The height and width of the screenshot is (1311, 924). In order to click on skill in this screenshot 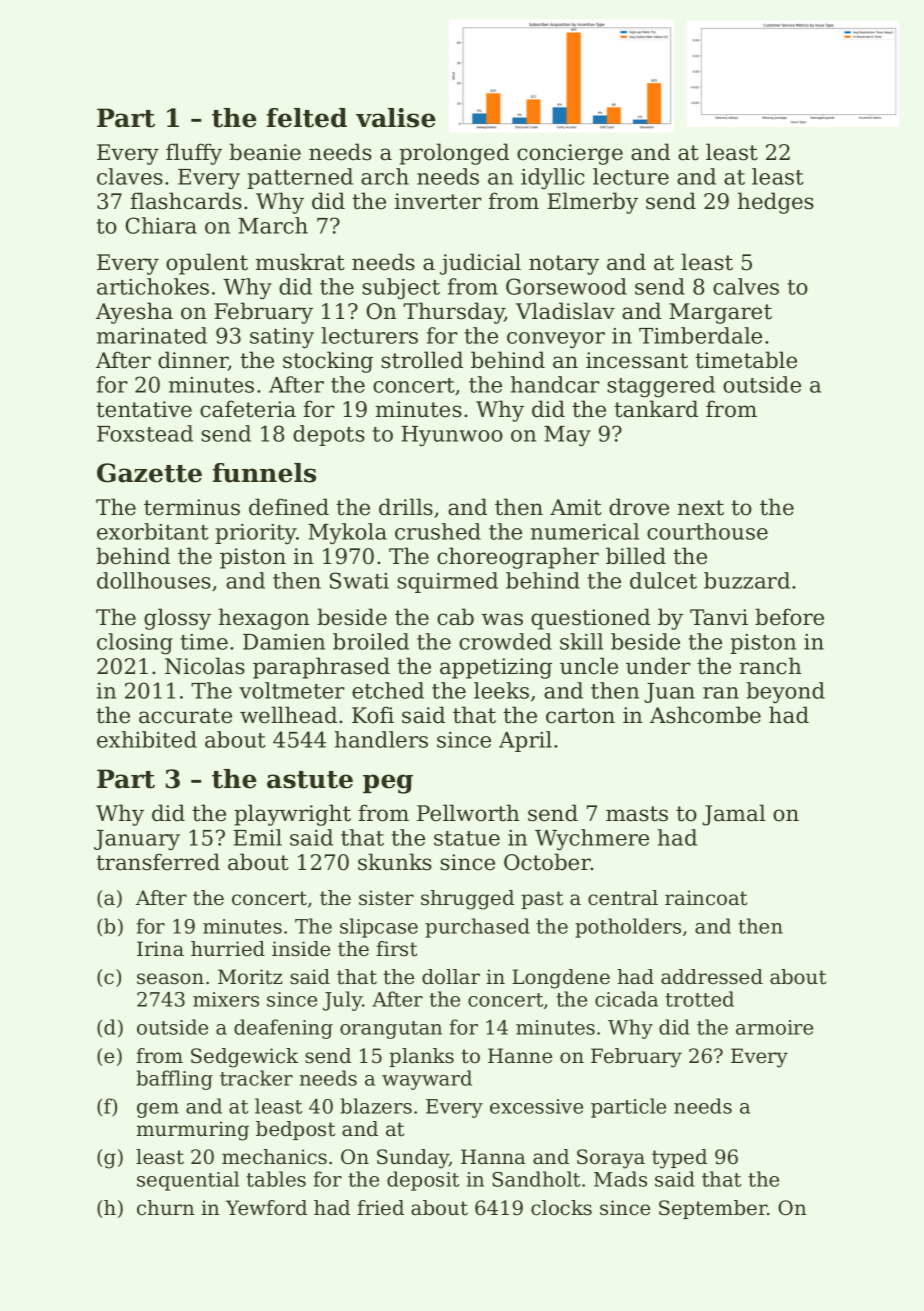, I will do `click(581, 641)`.
